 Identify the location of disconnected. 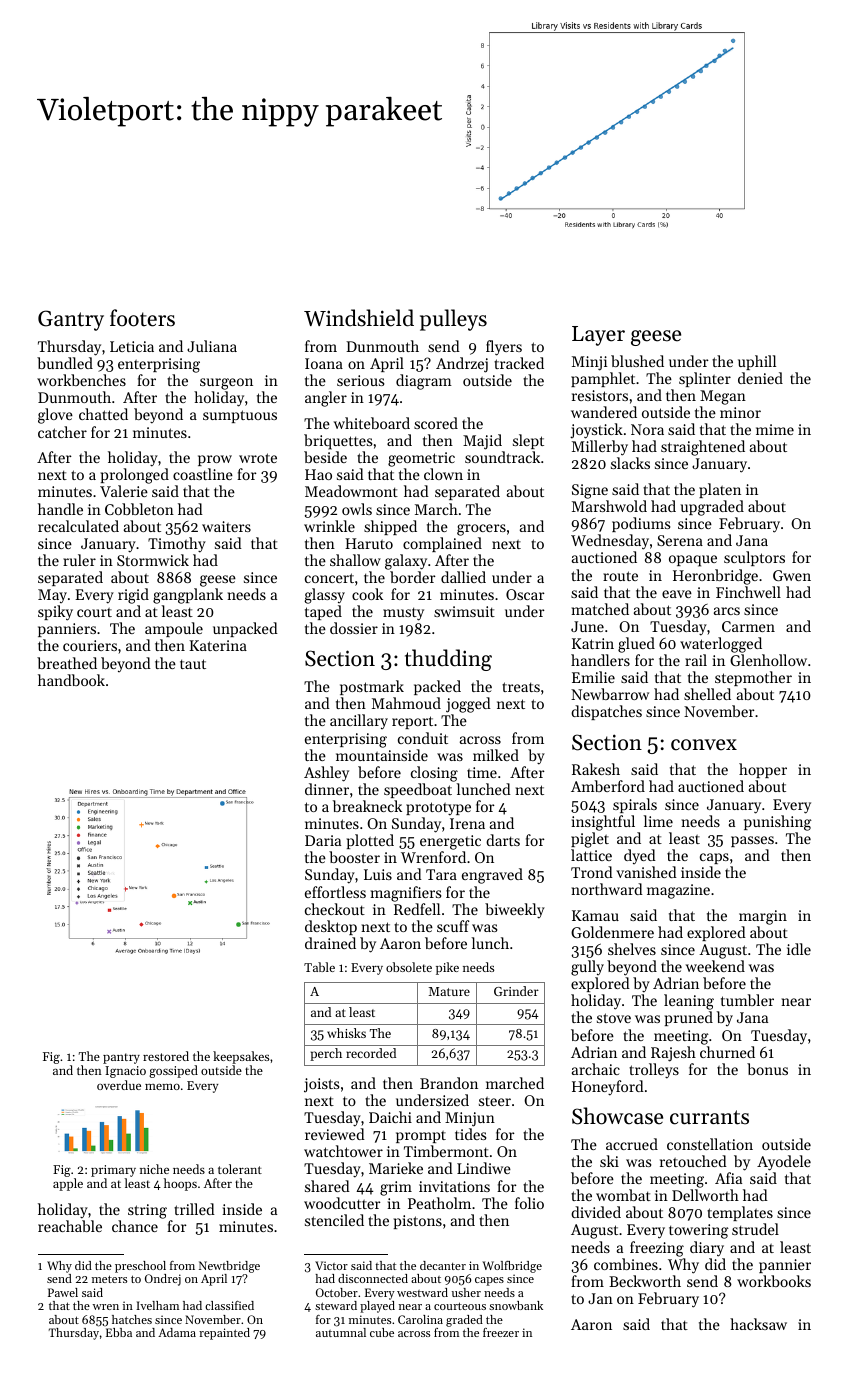
(373, 1278).
